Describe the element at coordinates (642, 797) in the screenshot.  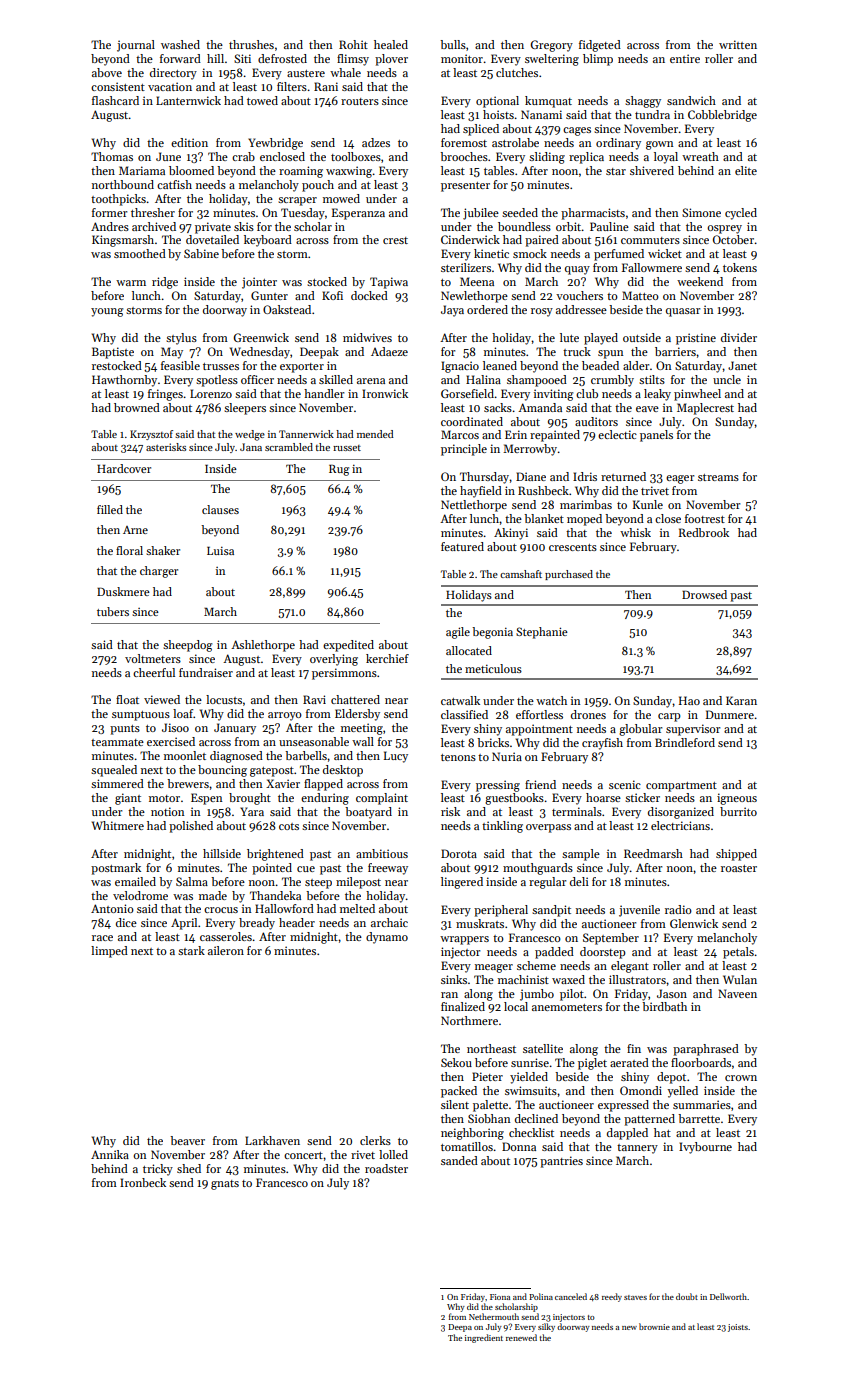
I see `sticker` at that location.
